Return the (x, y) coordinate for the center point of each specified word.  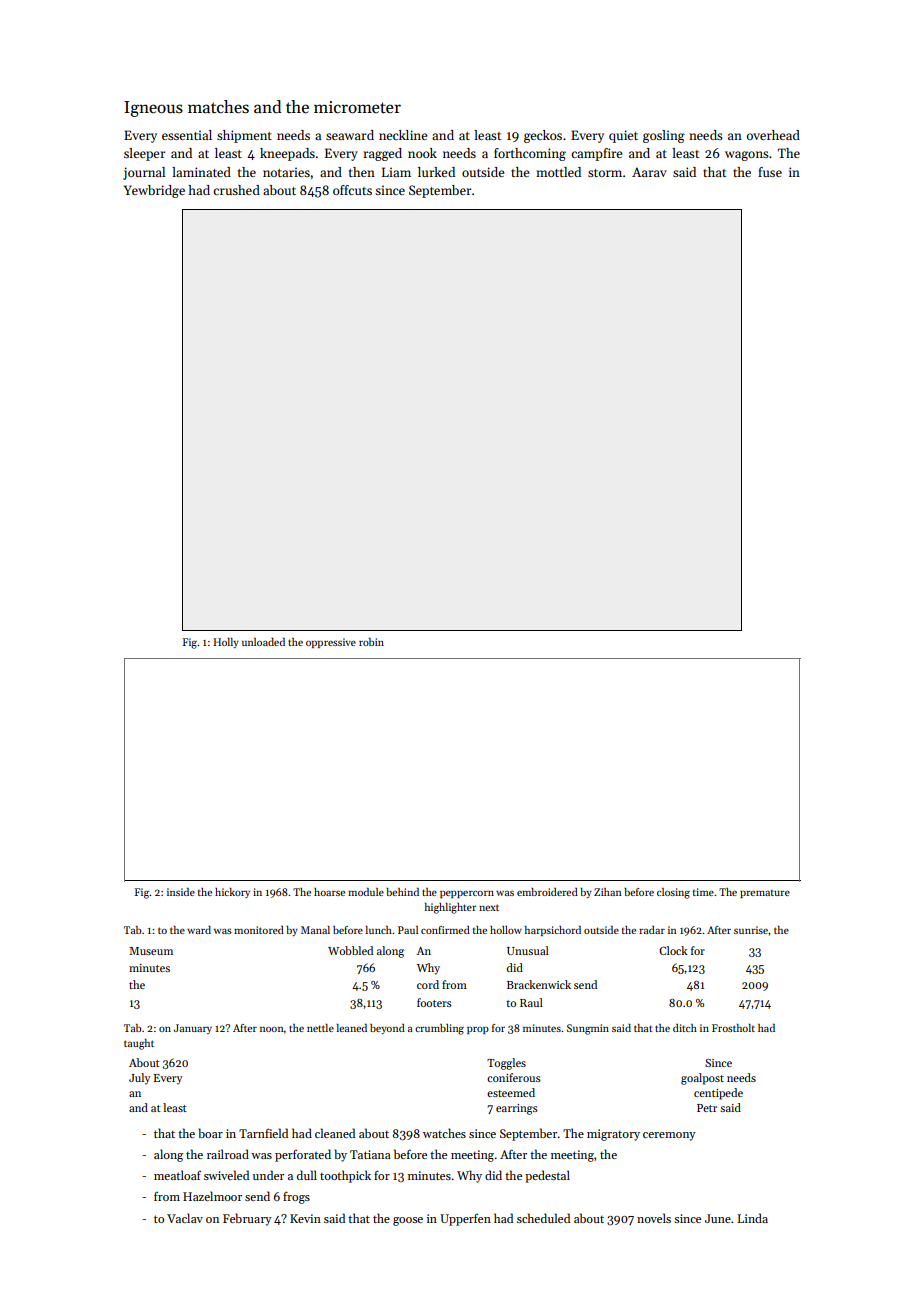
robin (371, 642)
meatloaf (177, 1175)
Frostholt (733, 1028)
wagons (747, 156)
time (703, 892)
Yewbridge (154, 191)
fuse (770, 172)
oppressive (331, 643)
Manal (315, 930)
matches (218, 107)
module (366, 892)
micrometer (357, 107)
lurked (436, 172)
